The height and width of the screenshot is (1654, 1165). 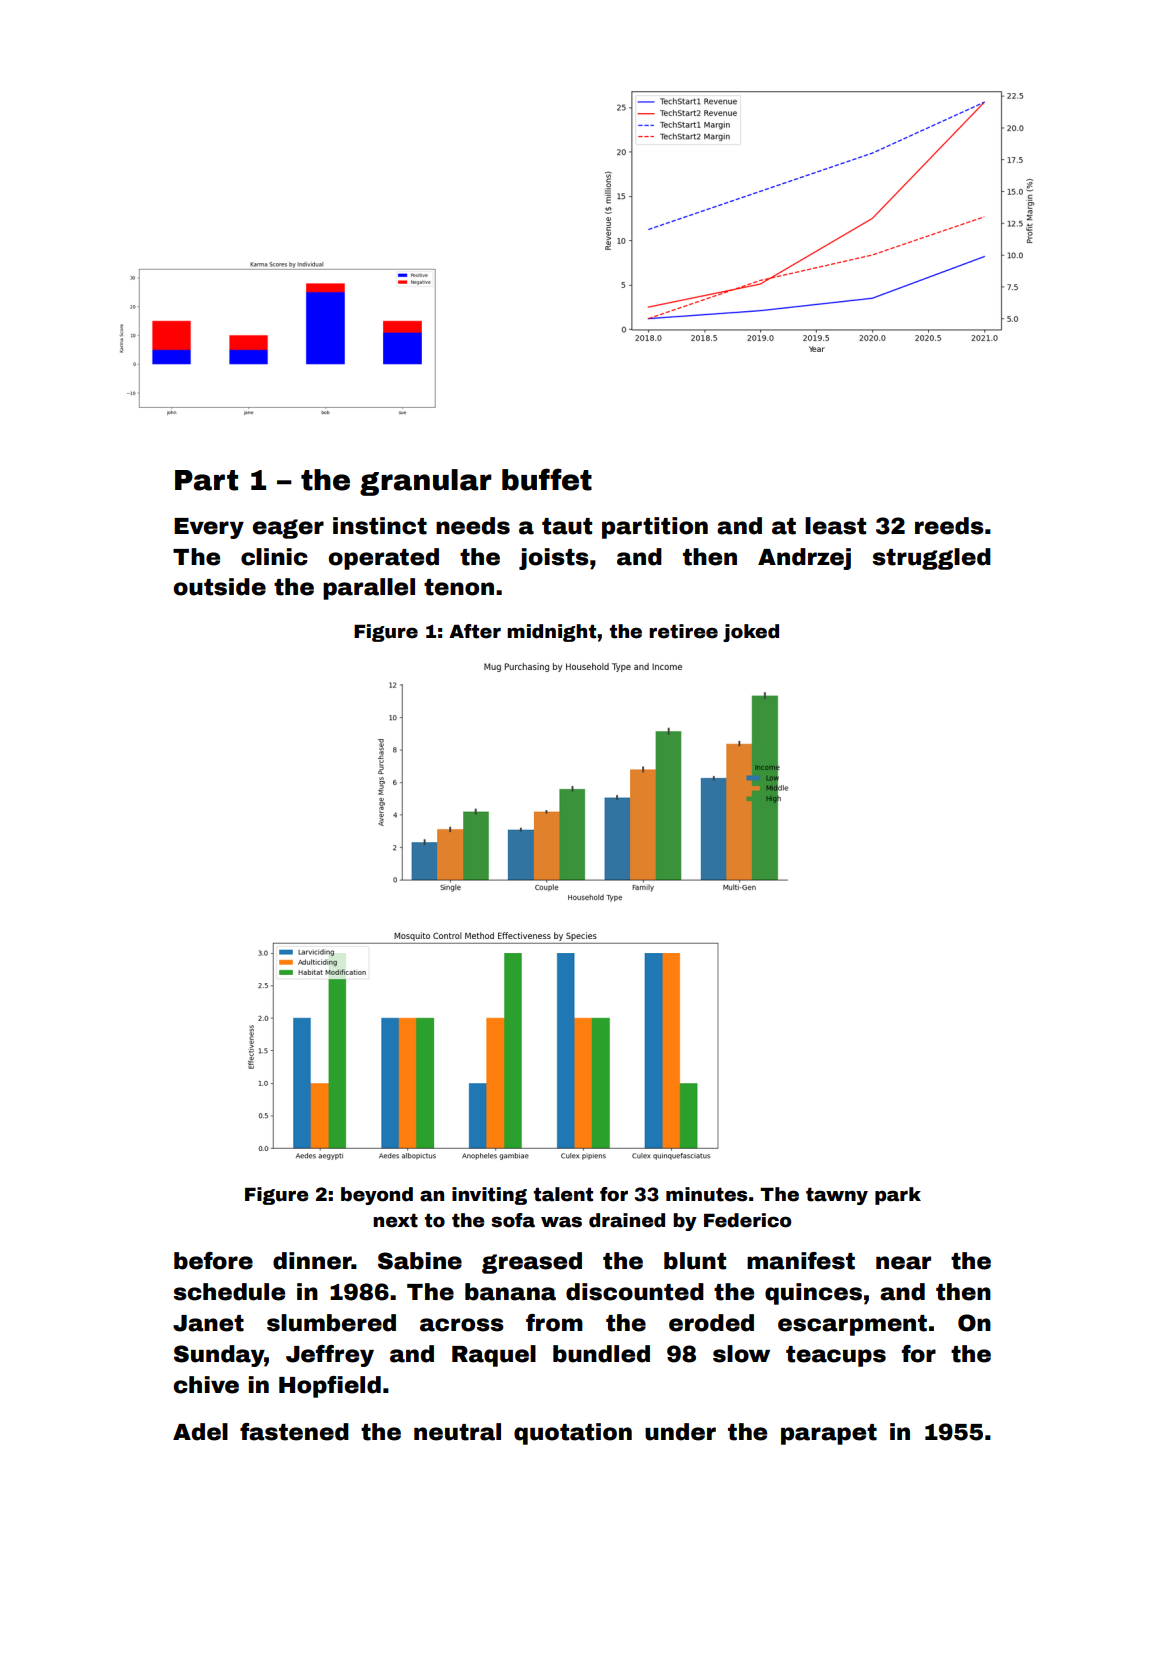 I want to click on eager, so click(x=288, y=529).
